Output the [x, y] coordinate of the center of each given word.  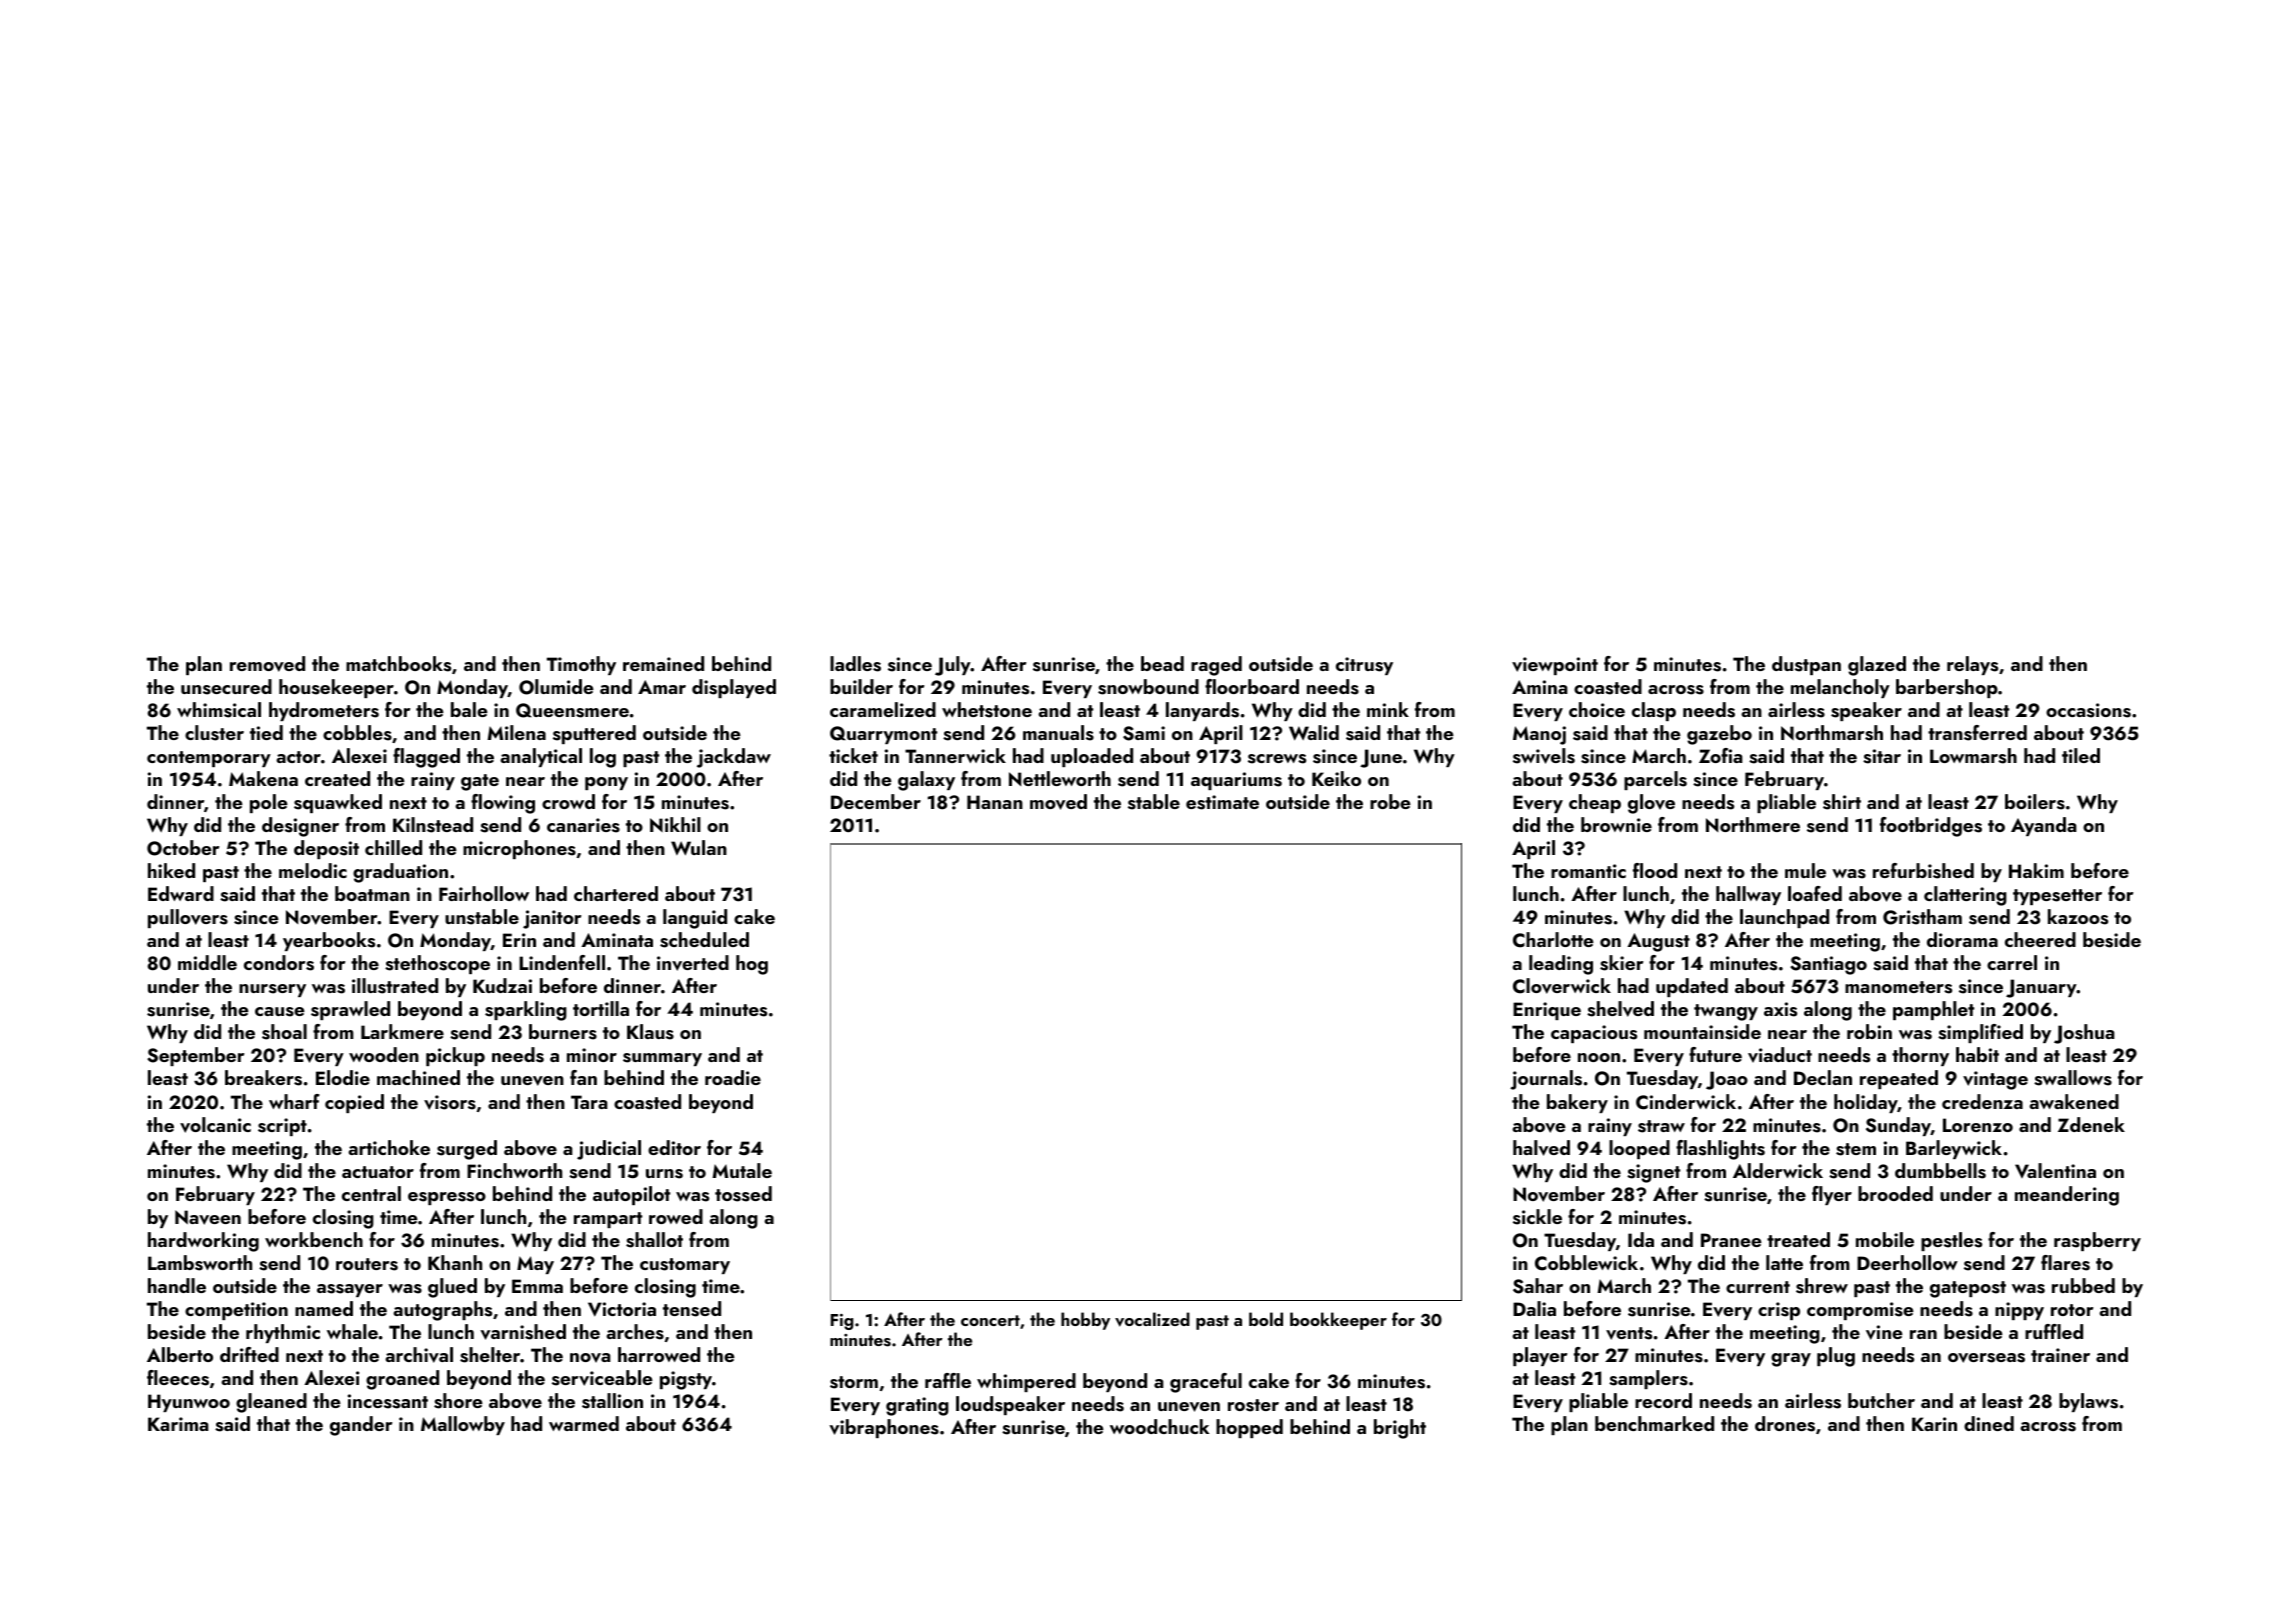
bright [1400, 1429]
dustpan [1806, 665]
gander [361, 1426]
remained [663, 663]
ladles [855, 664]
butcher [1881, 1400]
